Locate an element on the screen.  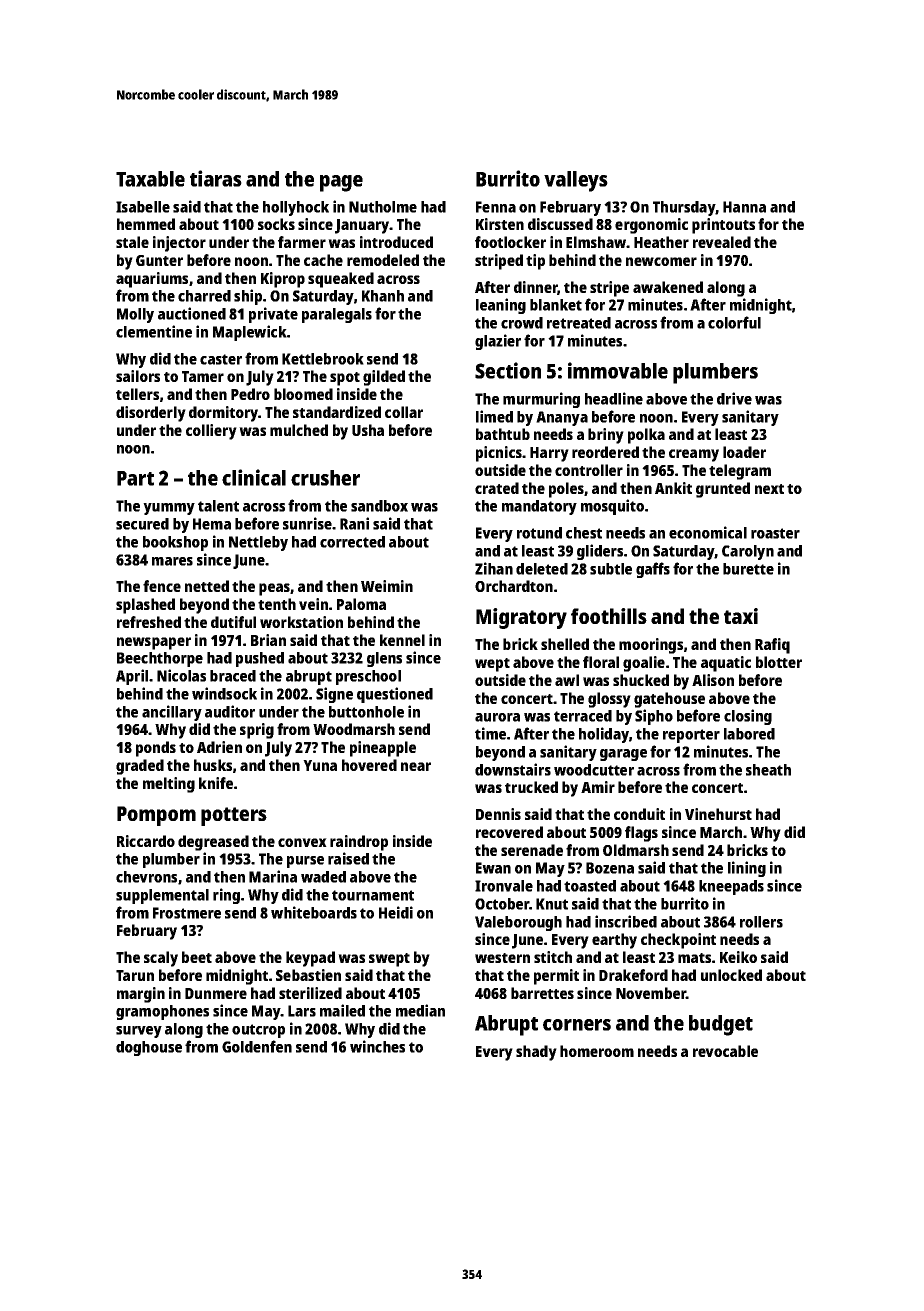
downstairs is located at coordinates (513, 769).
